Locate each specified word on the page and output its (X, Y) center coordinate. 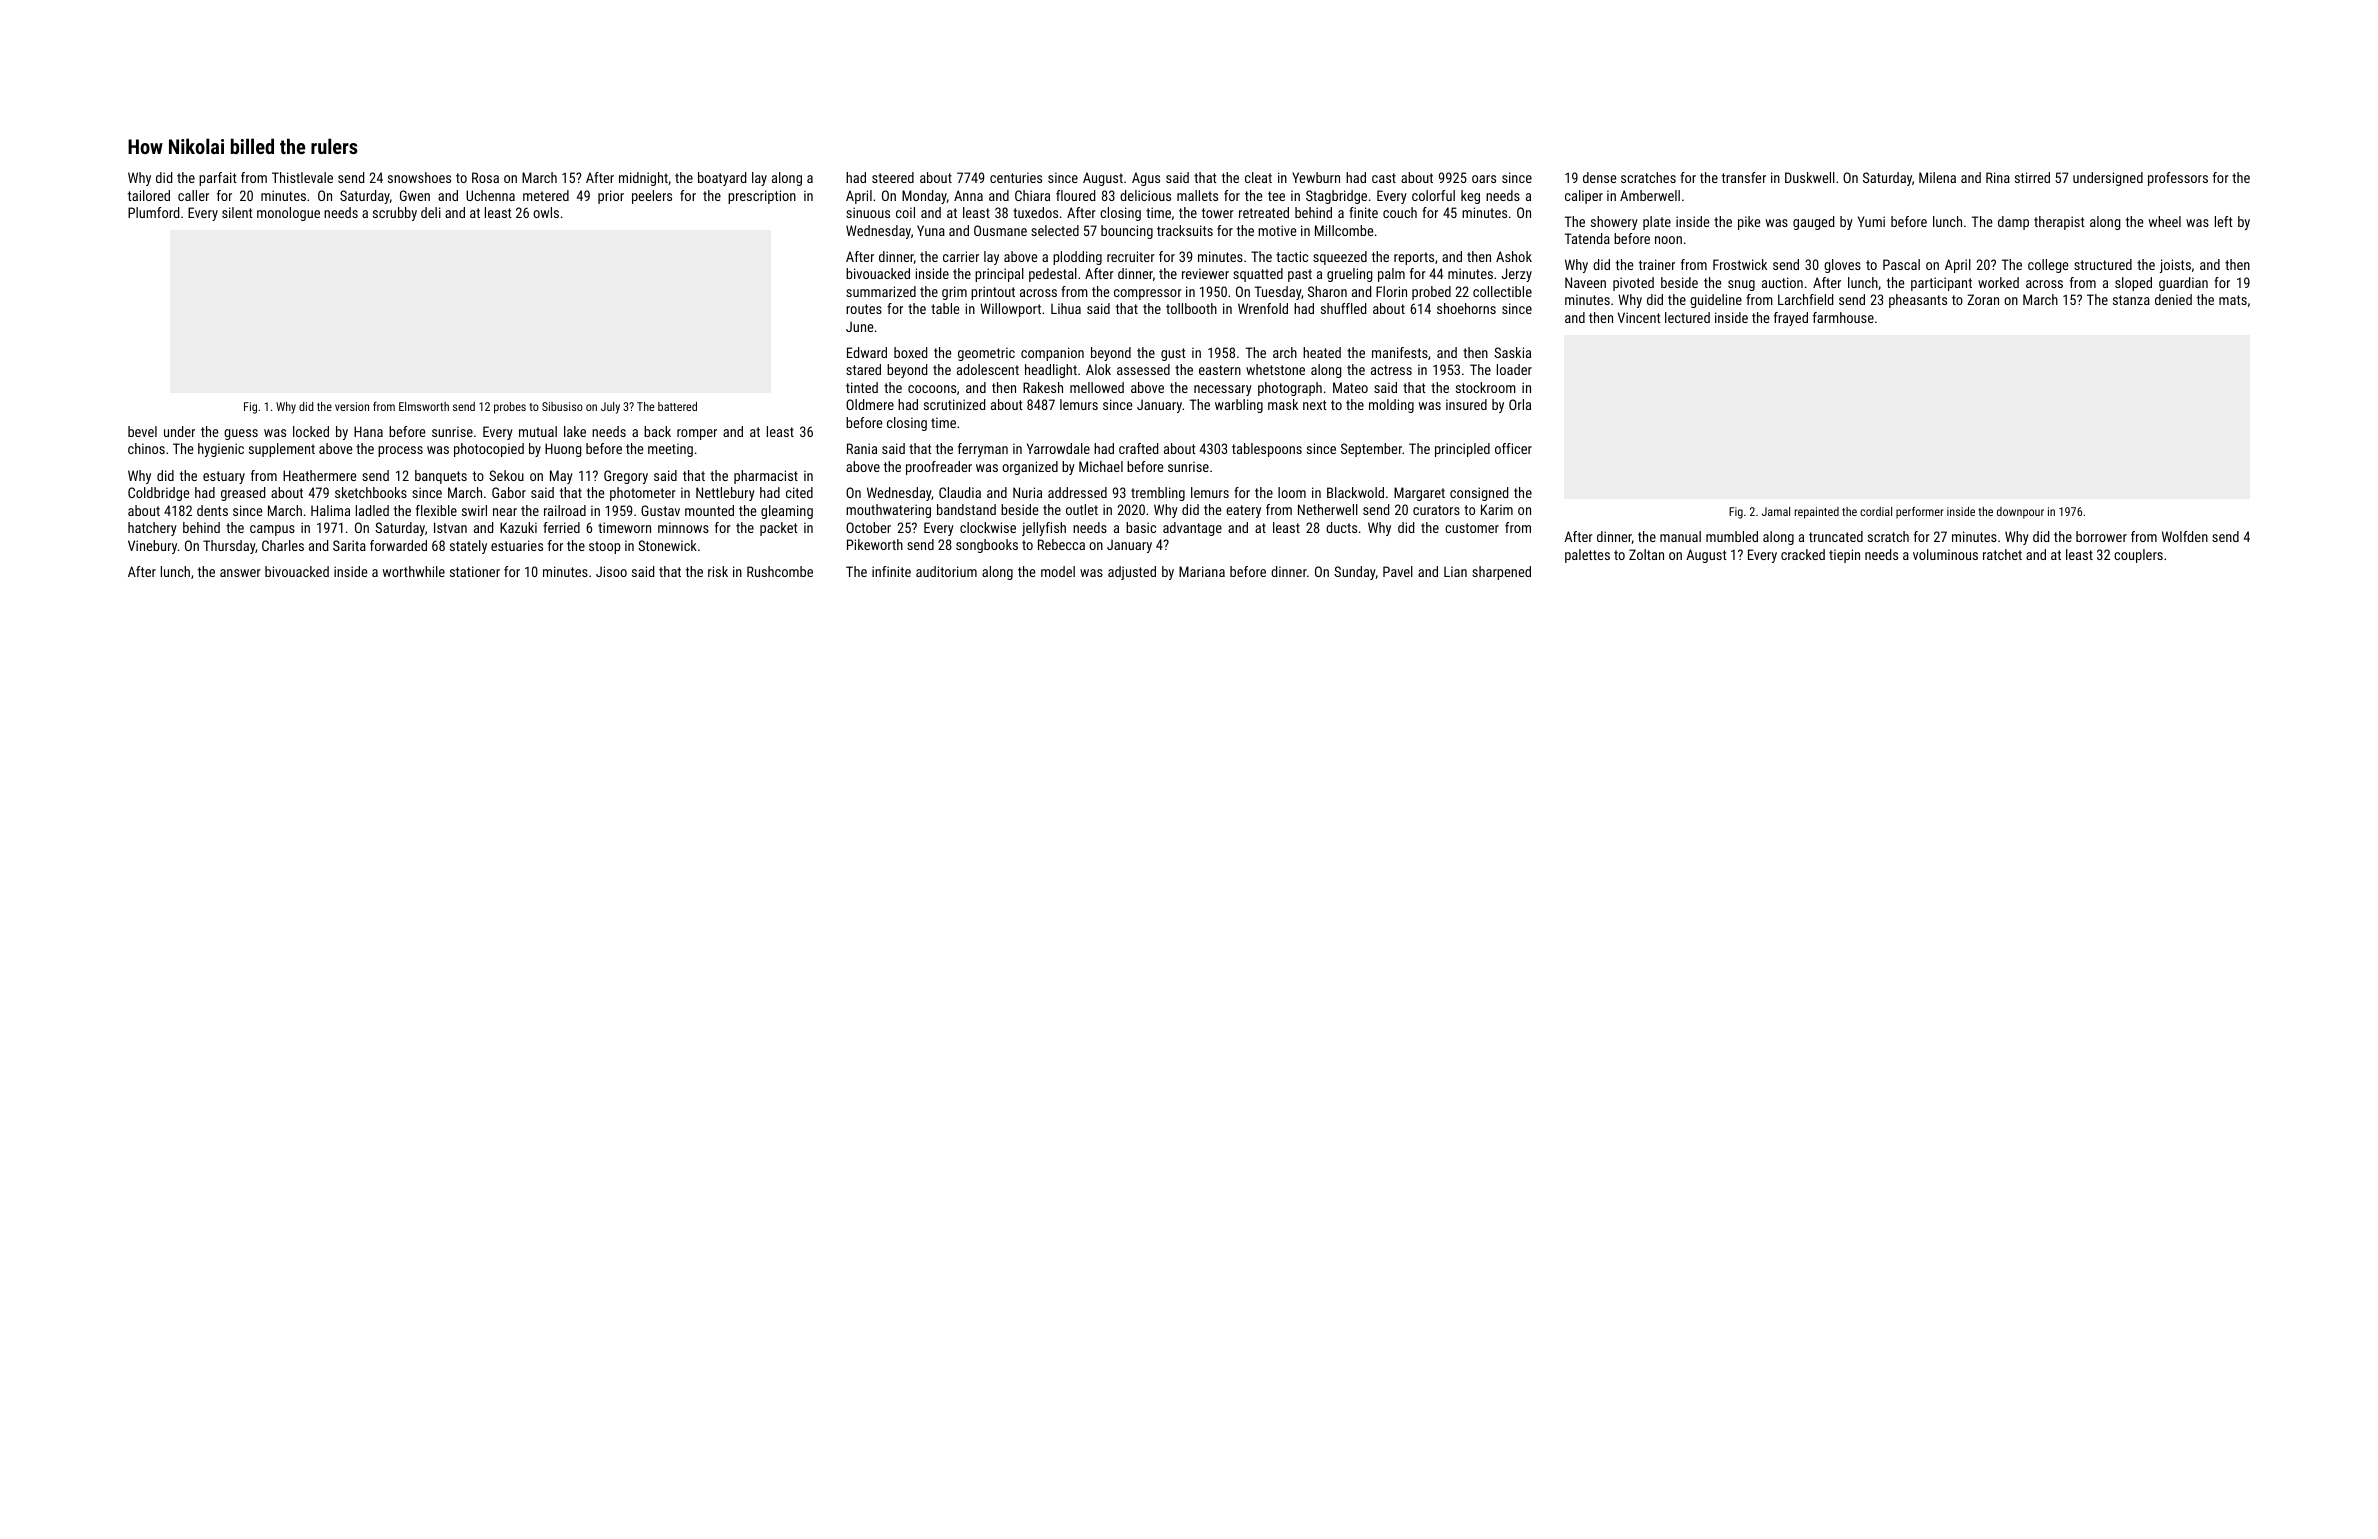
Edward (867, 352)
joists (2175, 266)
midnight (643, 179)
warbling (1239, 406)
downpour (2020, 513)
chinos (146, 448)
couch (1400, 212)
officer (1513, 448)
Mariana (1202, 571)
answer (240, 573)
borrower (2101, 536)
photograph (1290, 389)
